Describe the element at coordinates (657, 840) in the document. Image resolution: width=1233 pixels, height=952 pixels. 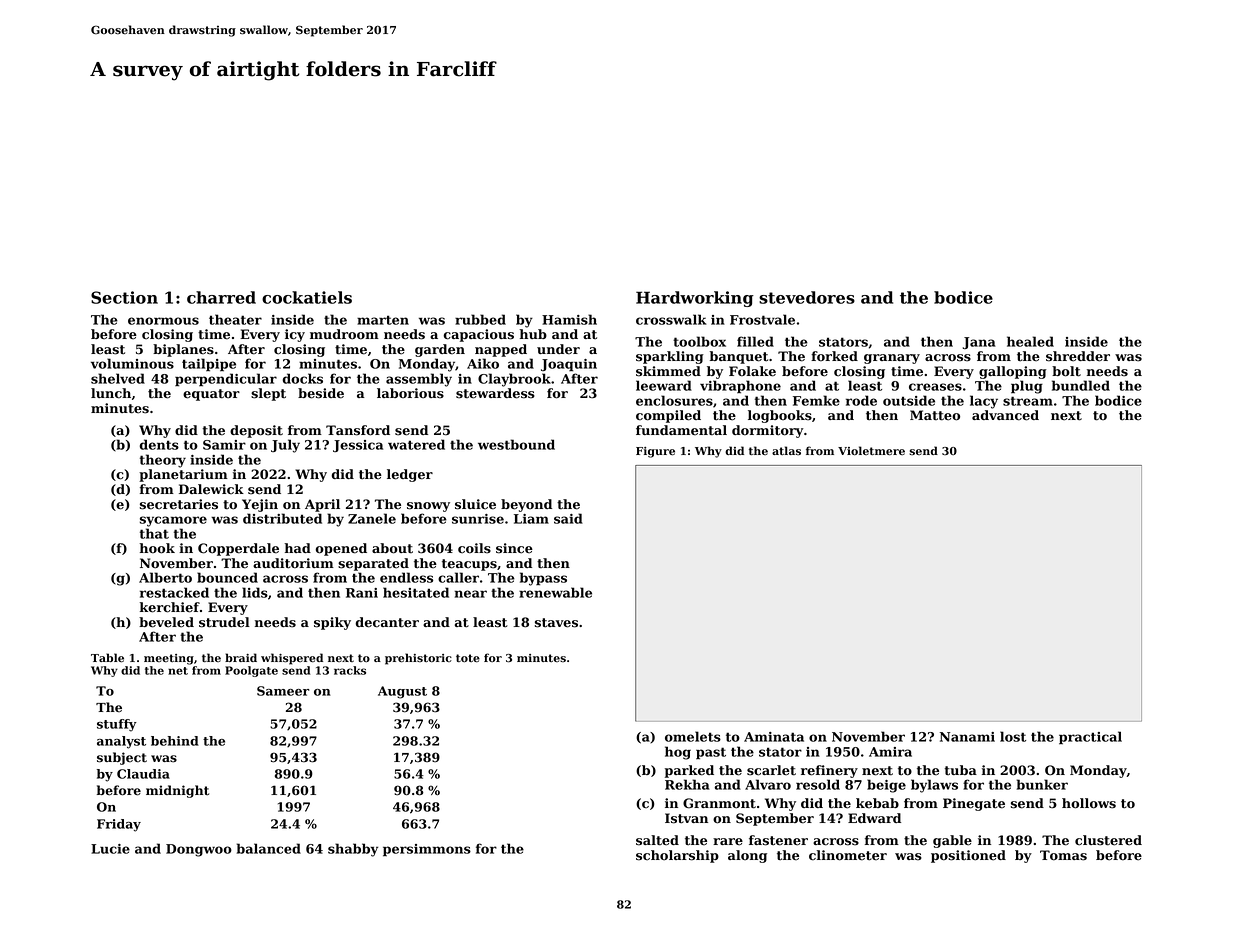
I see `salted` at that location.
